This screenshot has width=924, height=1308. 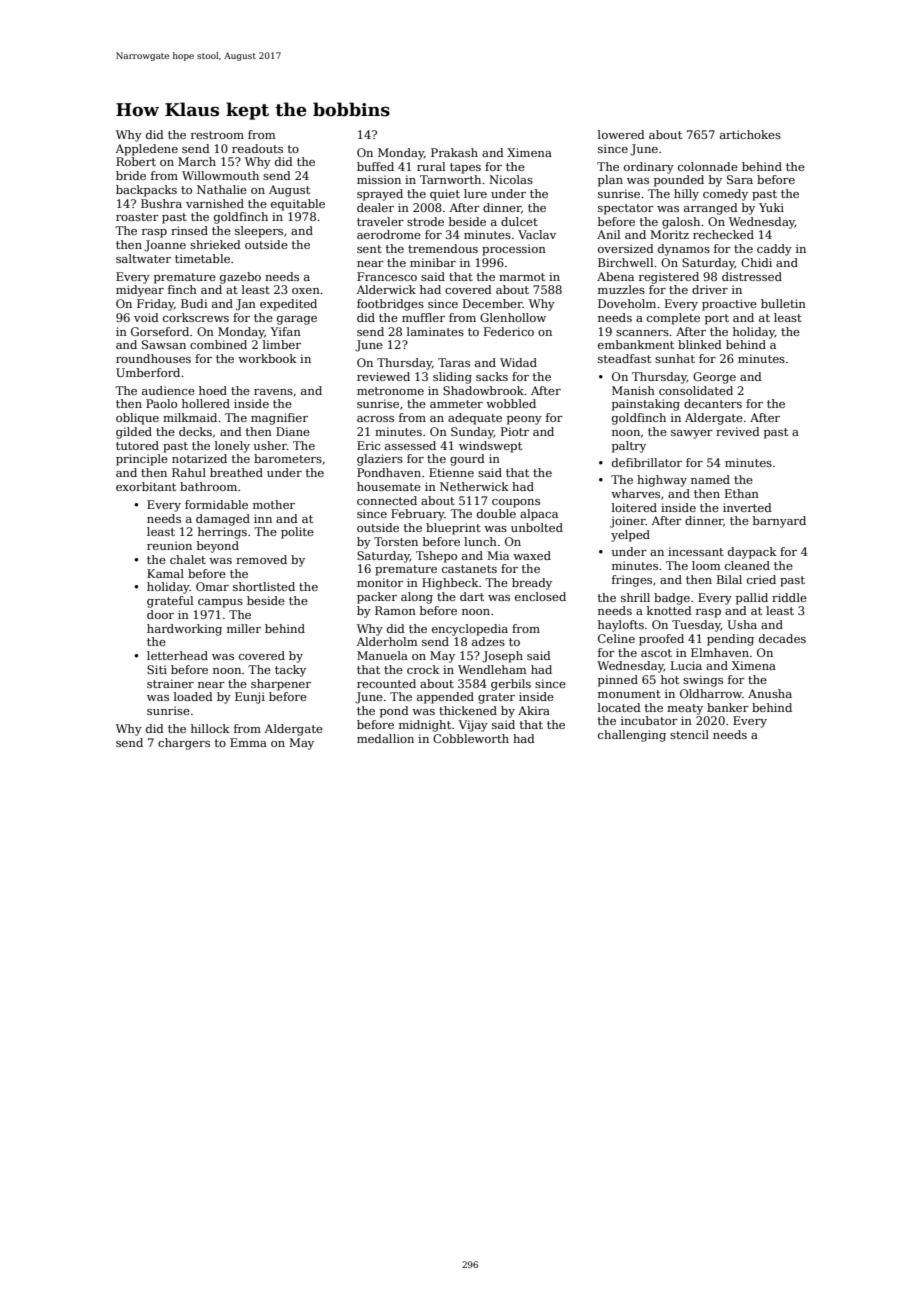 What do you see at coordinates (390, 391) in the screenshot?
I see `metronome` at bounding box center [390, 391].
